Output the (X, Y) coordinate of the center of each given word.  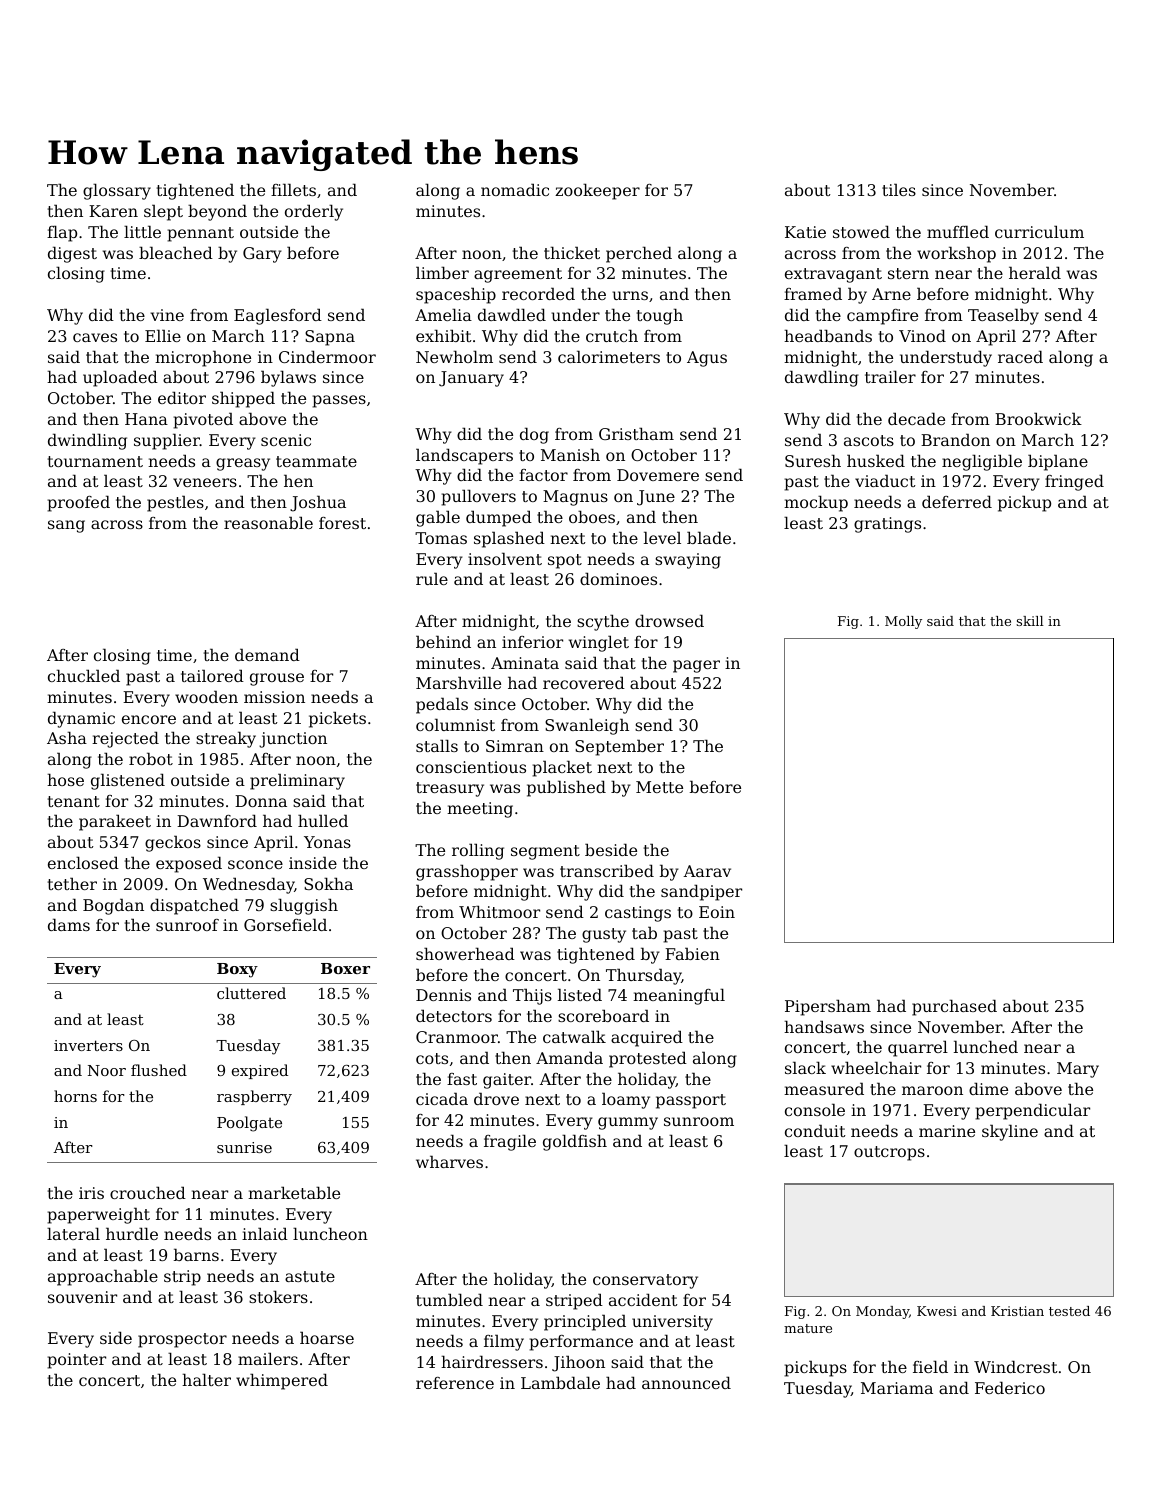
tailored (212, 675)
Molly (903, 622)
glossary (117, 191)
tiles (899, 189)
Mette (659, 787)
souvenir (82, 1297)
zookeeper (597, 191)
